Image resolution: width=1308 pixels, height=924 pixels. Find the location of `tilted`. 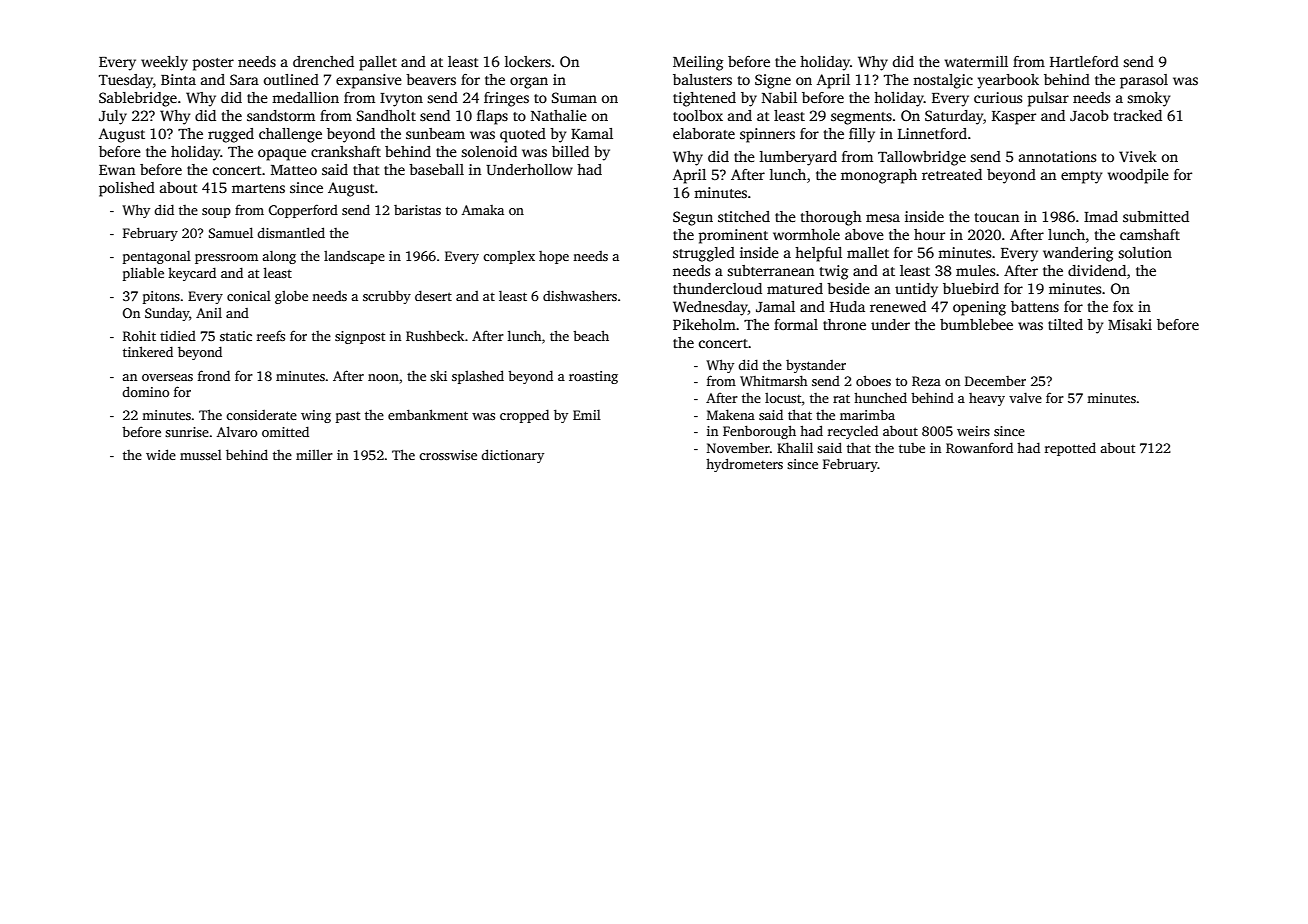

tilted is located at coordinates (1065, 324).
